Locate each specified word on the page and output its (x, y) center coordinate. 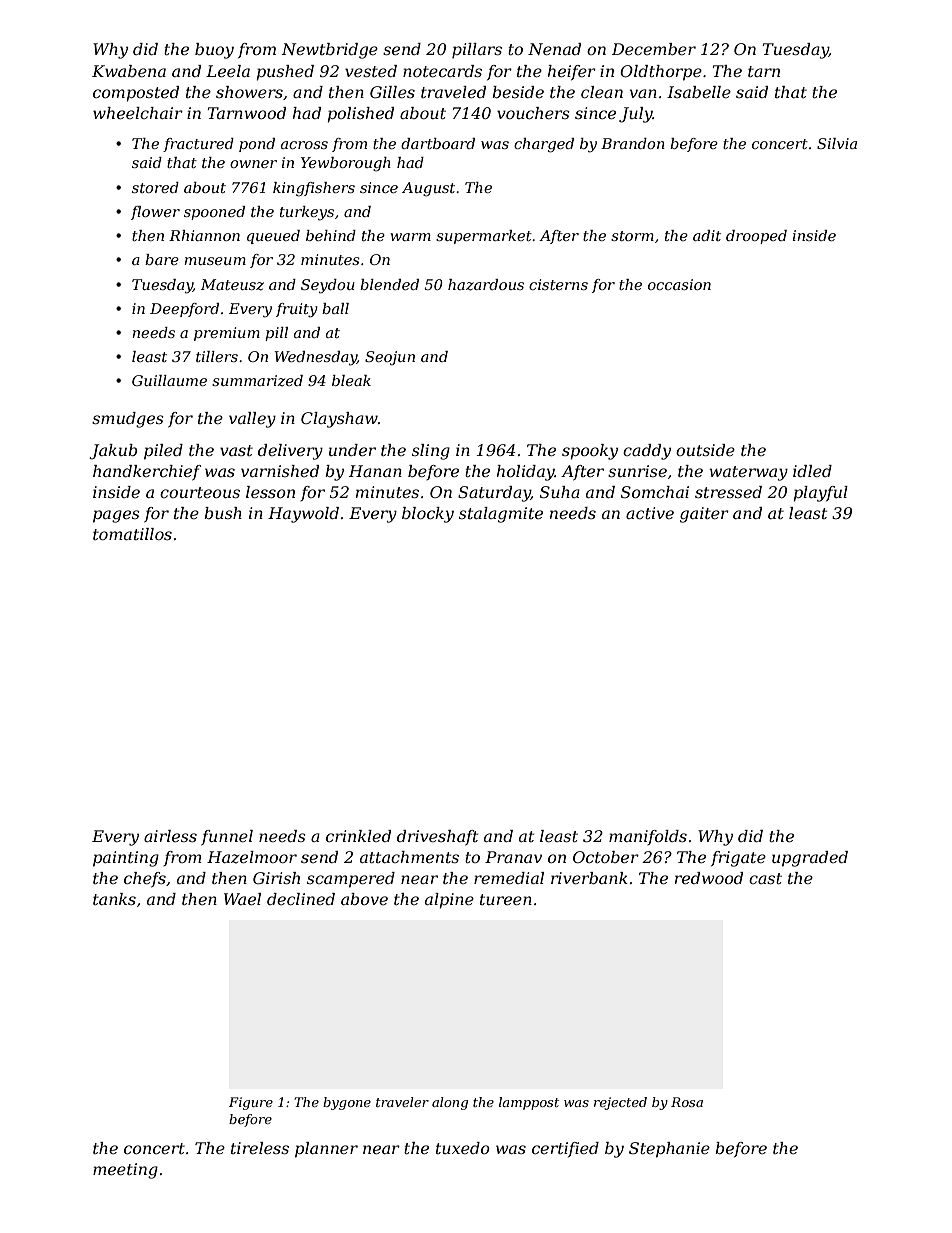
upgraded (810, 859)
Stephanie (669, 1150)
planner (326, 1150)
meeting (125, 1171)
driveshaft (437, 838)
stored (155, 187)
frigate (738, 859)
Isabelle (699, 92)
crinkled (358, 836)
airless (170, 836)
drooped (756, 237)
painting (126, 859)
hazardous (486, 285)
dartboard (438, 143)
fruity (297, 310)
